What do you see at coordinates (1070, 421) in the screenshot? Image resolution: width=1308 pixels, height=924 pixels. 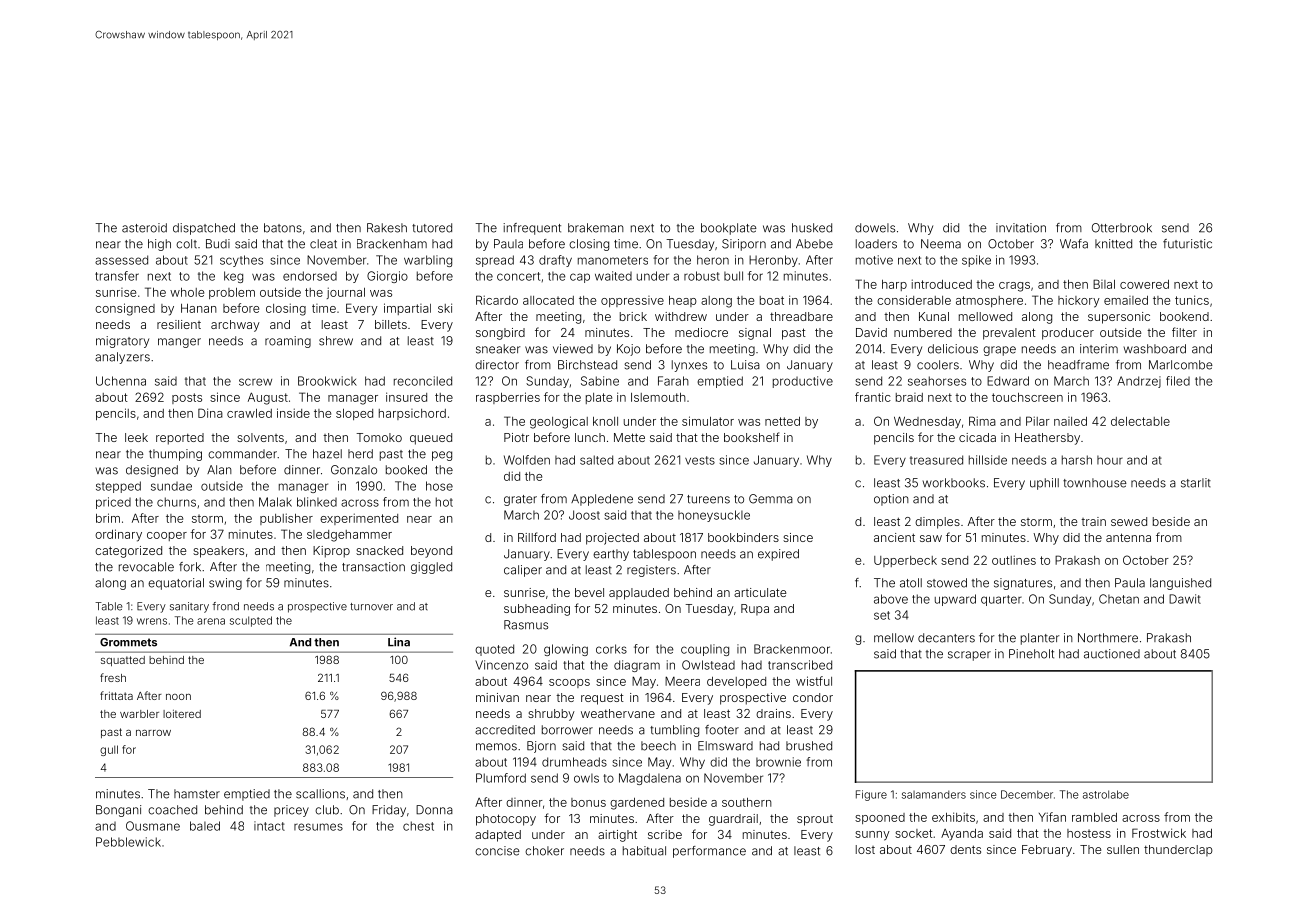 I see `nailed` at bounding box center [1070, 421].
